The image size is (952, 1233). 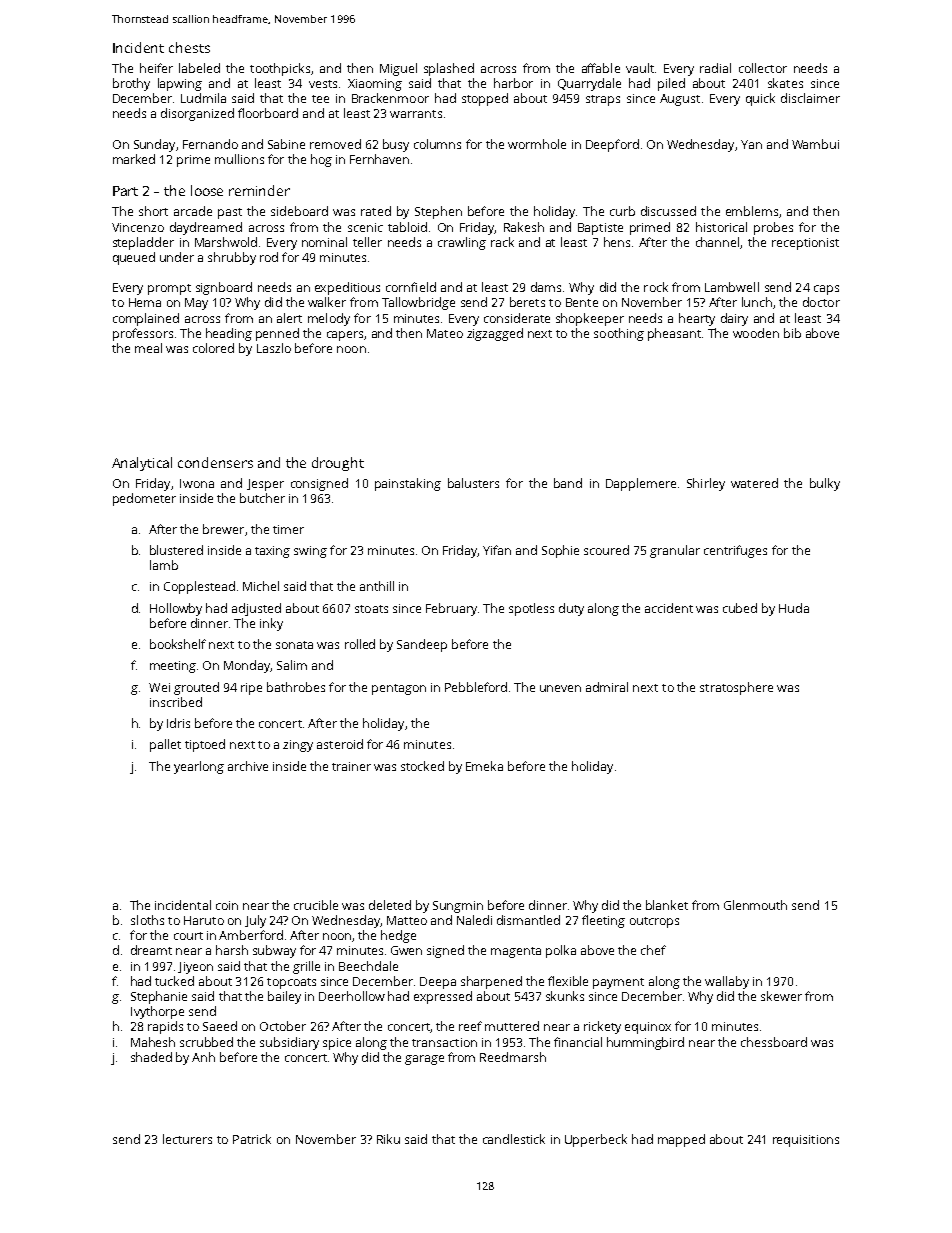 What do you see at coordinates (560, 688) in the screenshot?
I see `uneven` at bounding box center [560, 688].
